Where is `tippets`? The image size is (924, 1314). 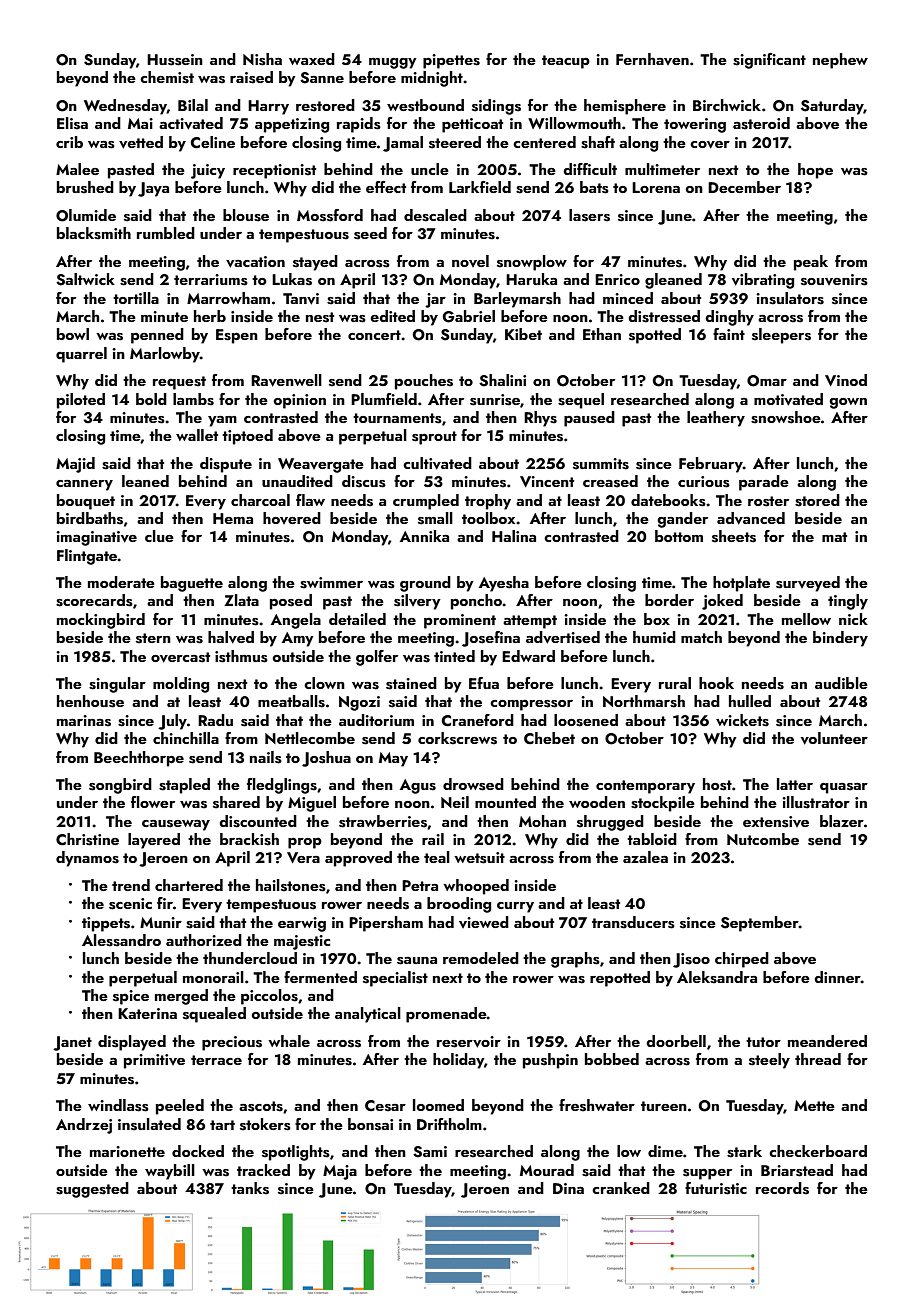
tippets is located at coordinates (106, 924).
